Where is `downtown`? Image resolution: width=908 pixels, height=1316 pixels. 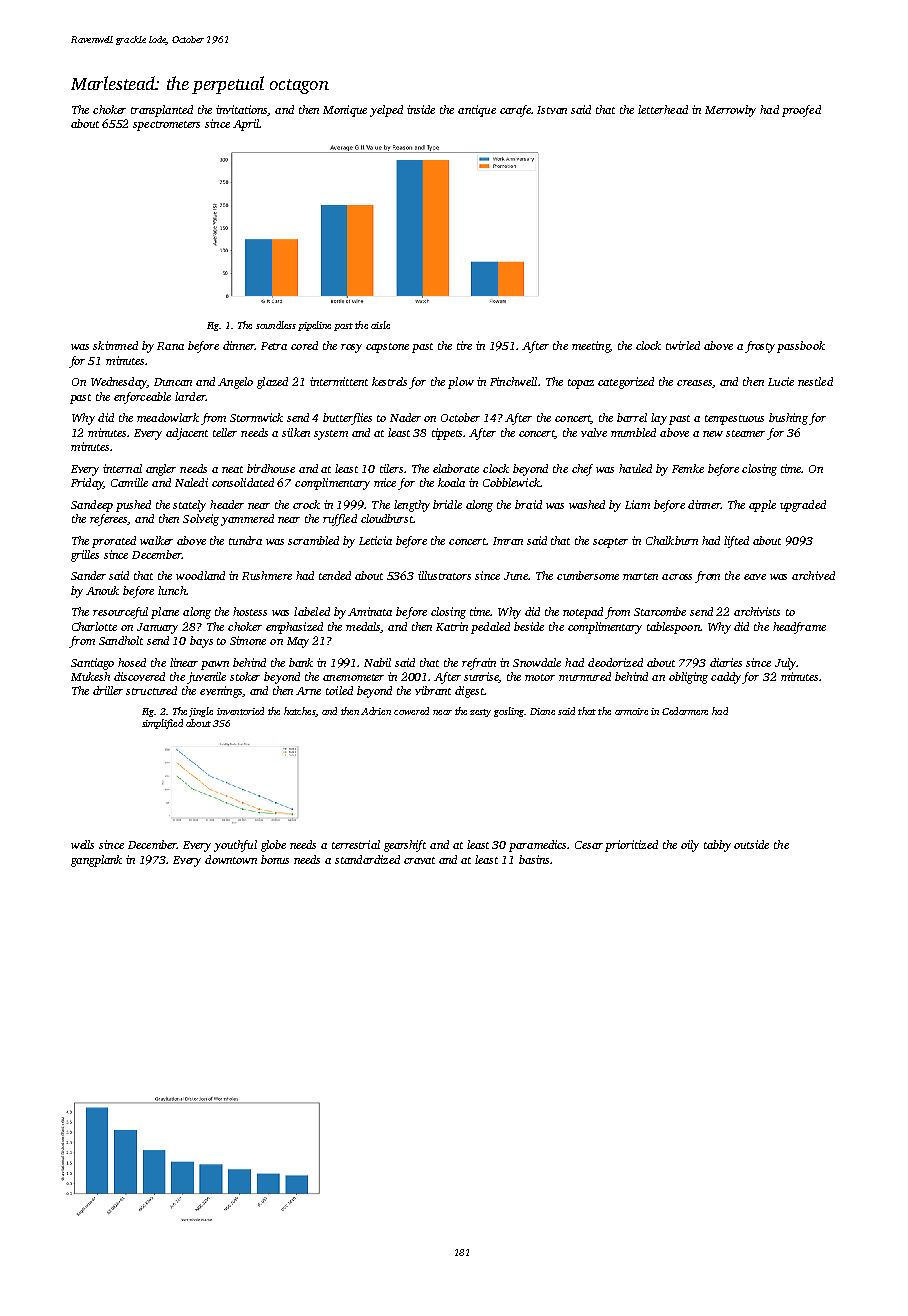 downtown is located at coordinates (231, 859).
